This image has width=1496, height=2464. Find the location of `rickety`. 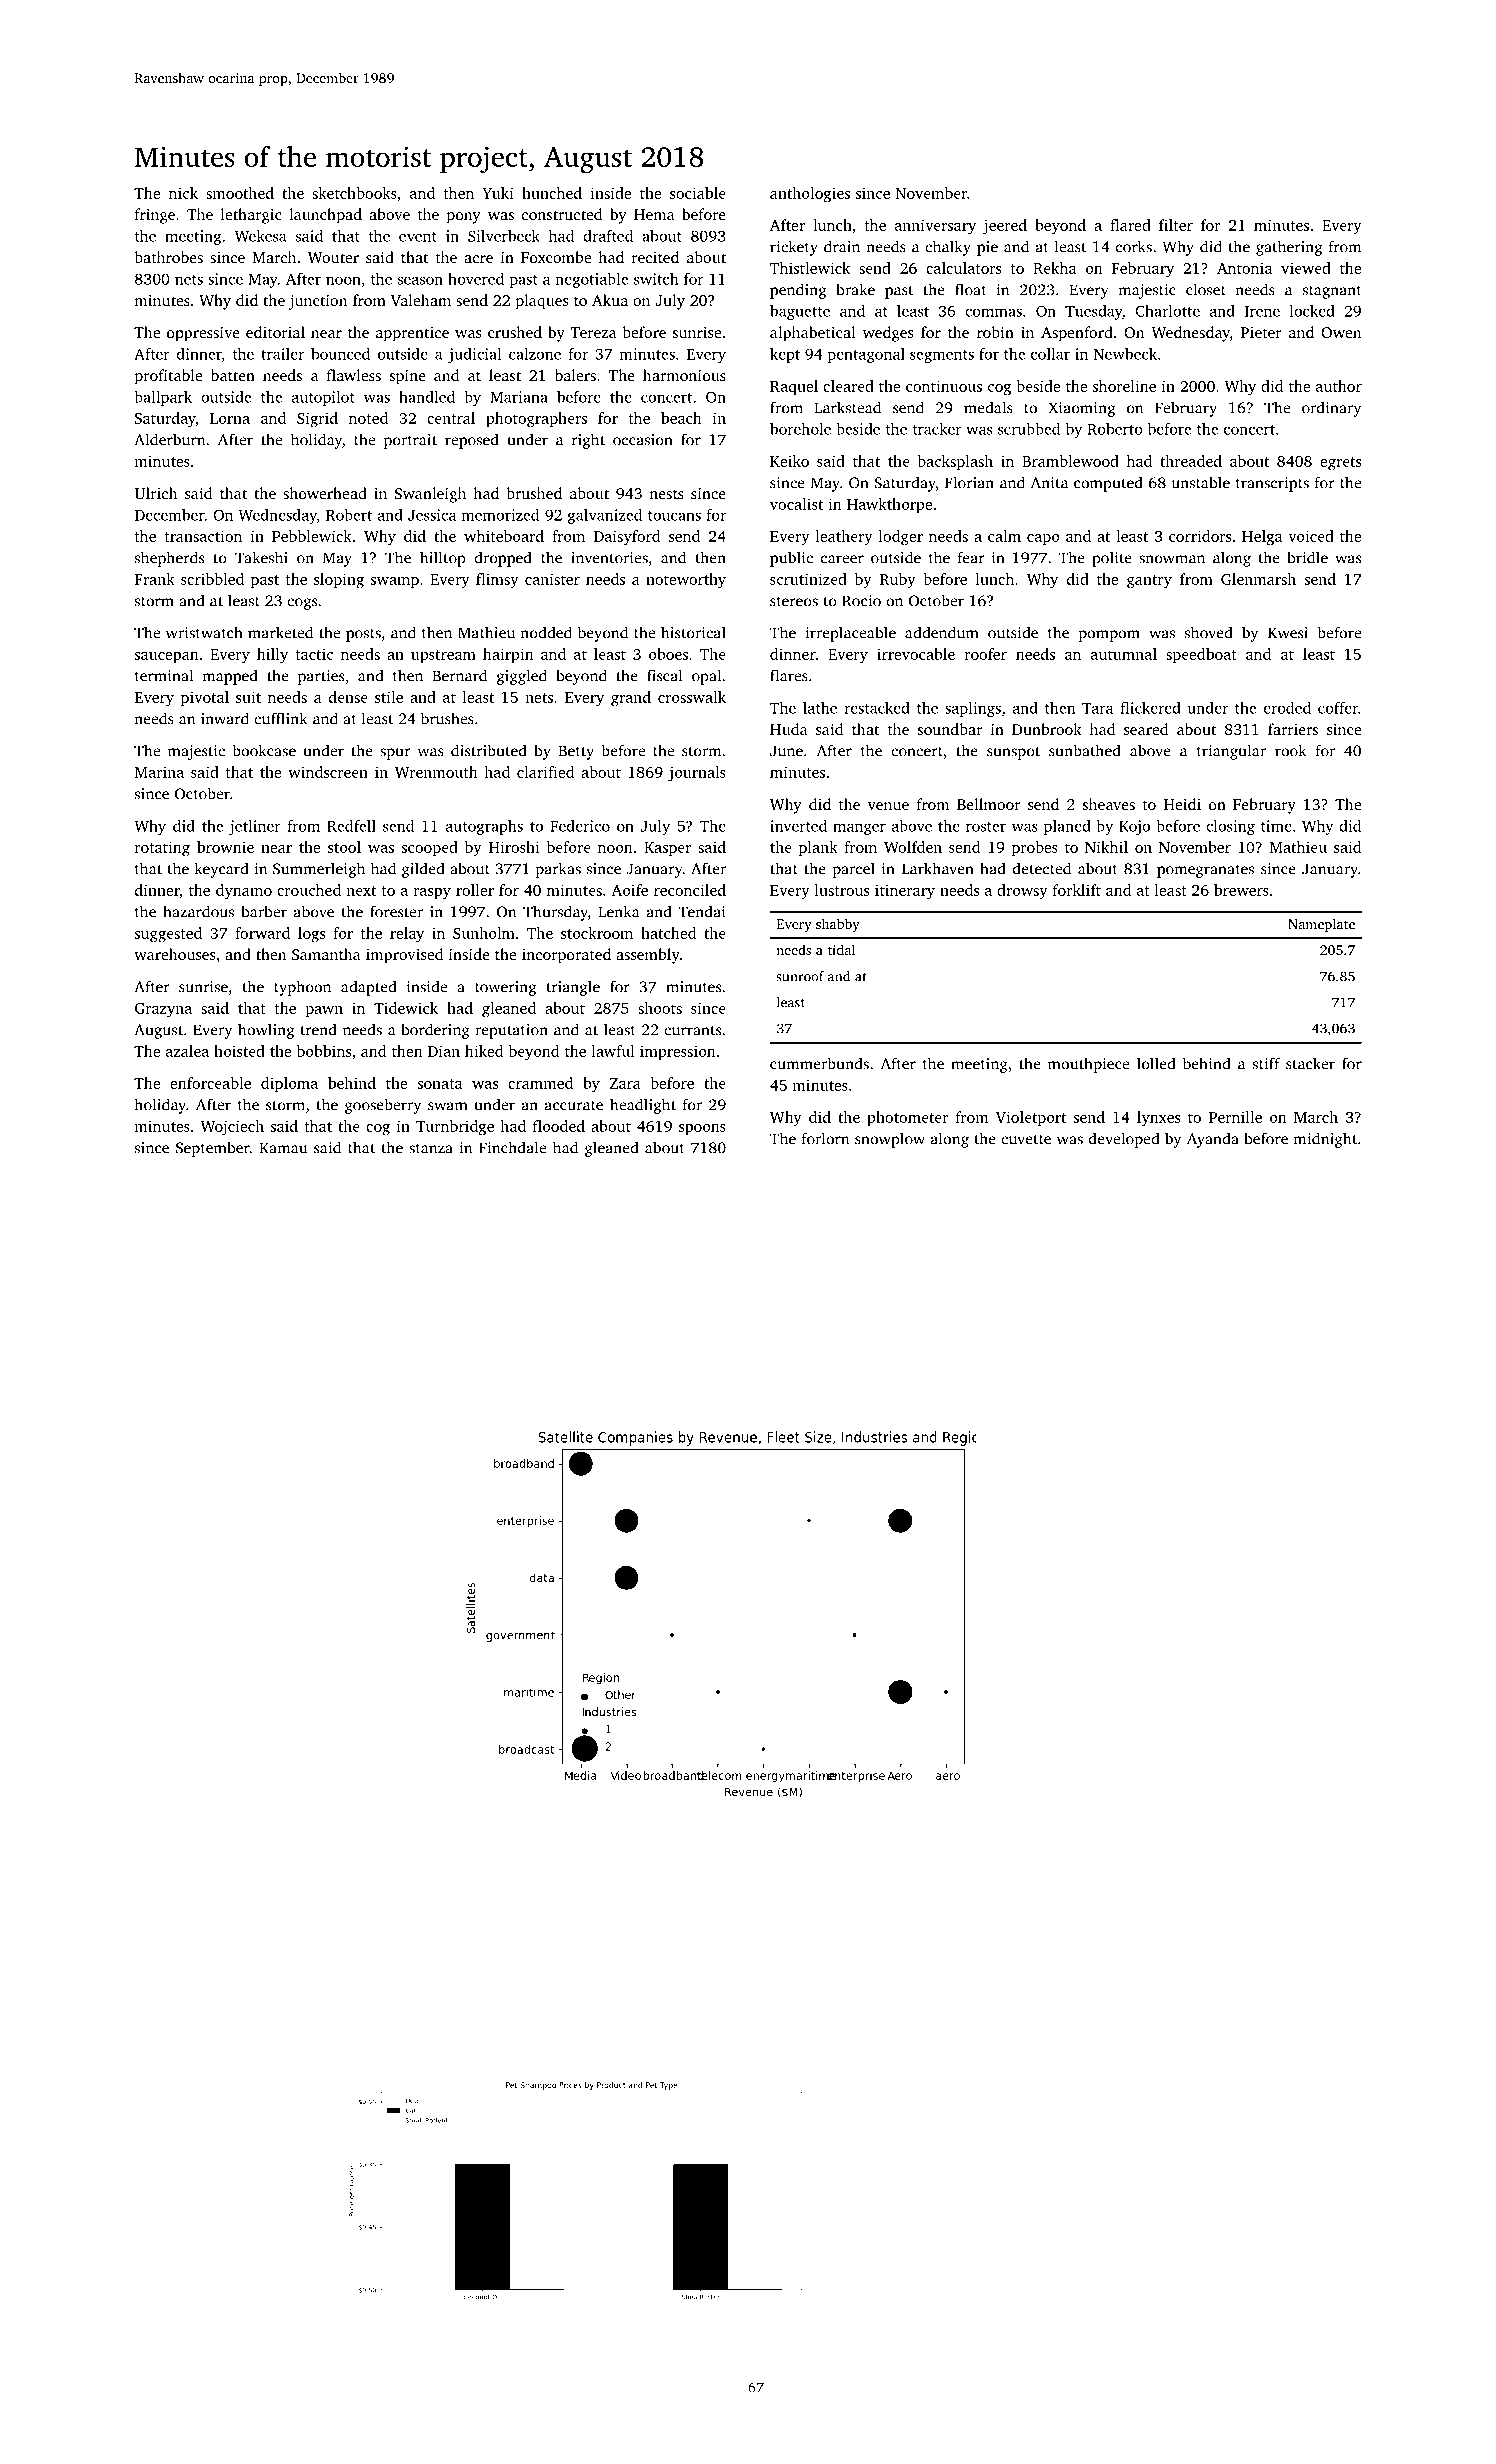

rickety is located at coordinates (794, 248).
